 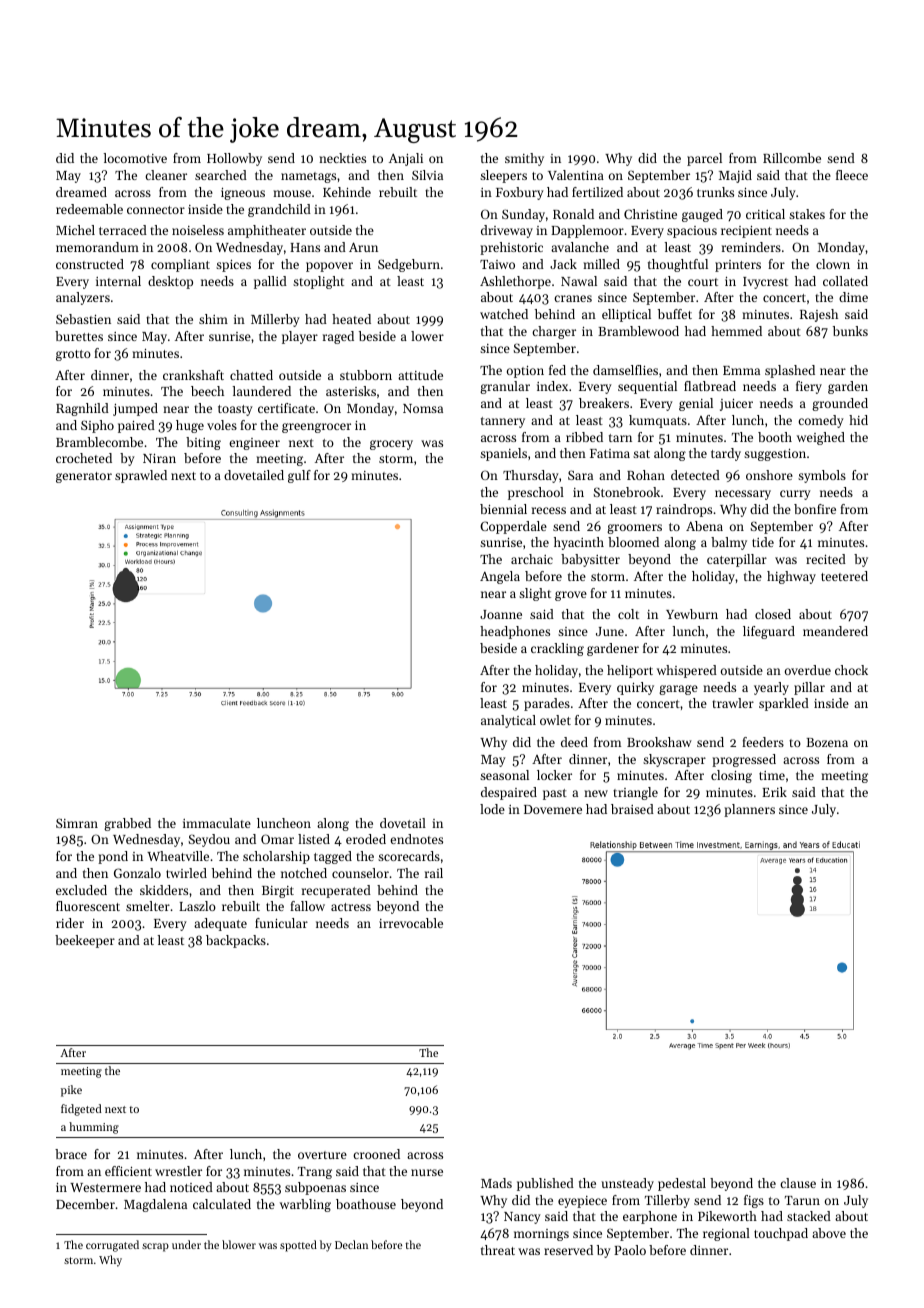 I want to click on Magdalena, so click(x=155, y=1205).
